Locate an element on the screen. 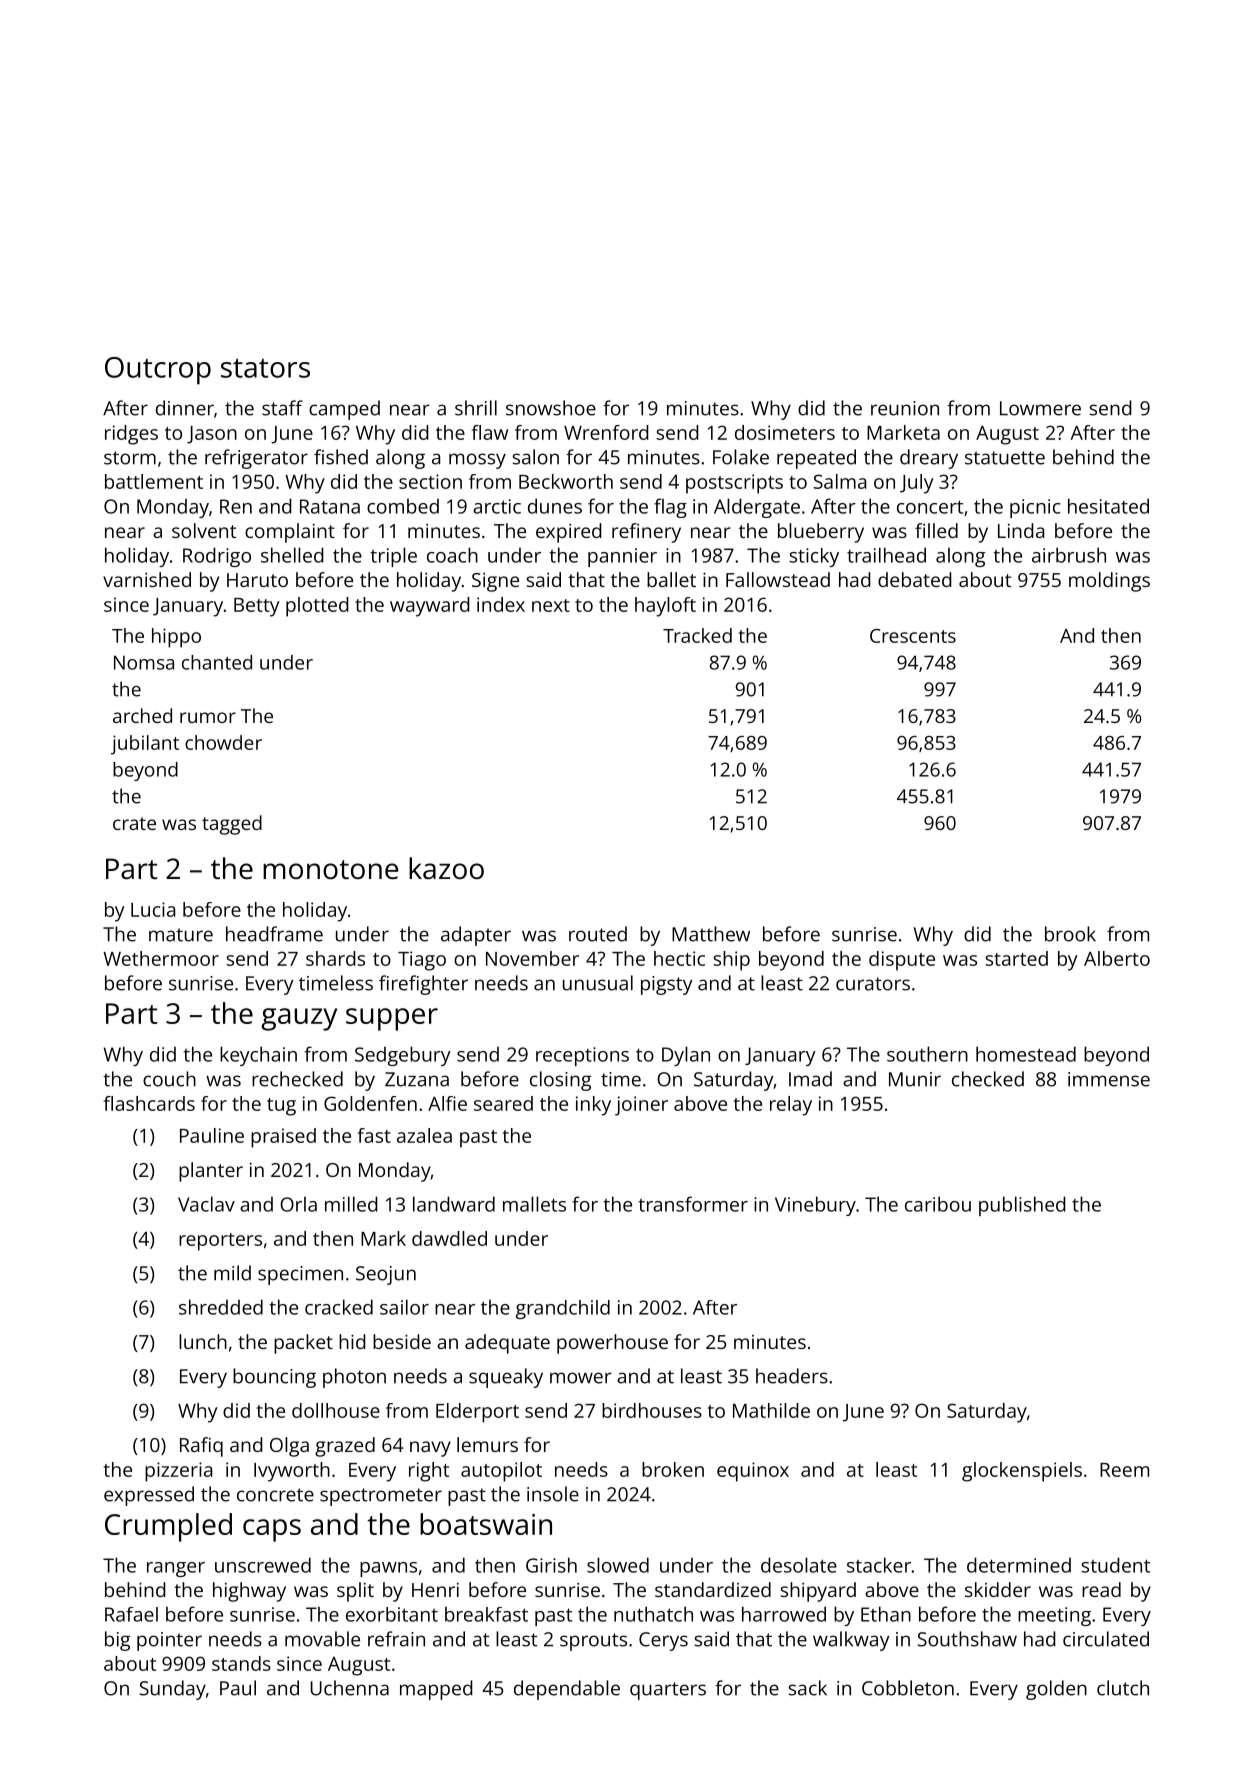  Lowmere is located at coordinates (1040, 408).
